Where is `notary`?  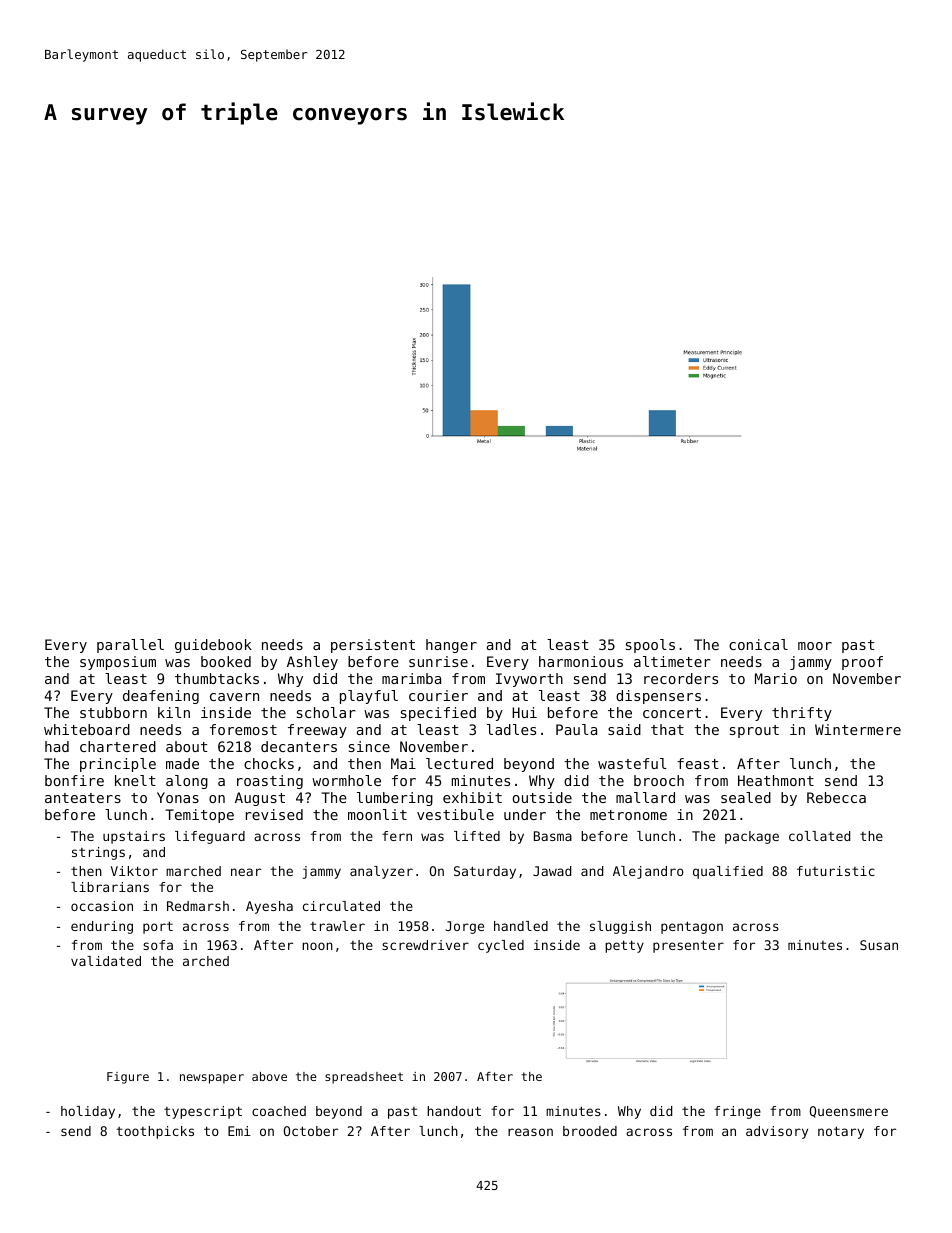 notary is located at coordinates (841, 1132).
